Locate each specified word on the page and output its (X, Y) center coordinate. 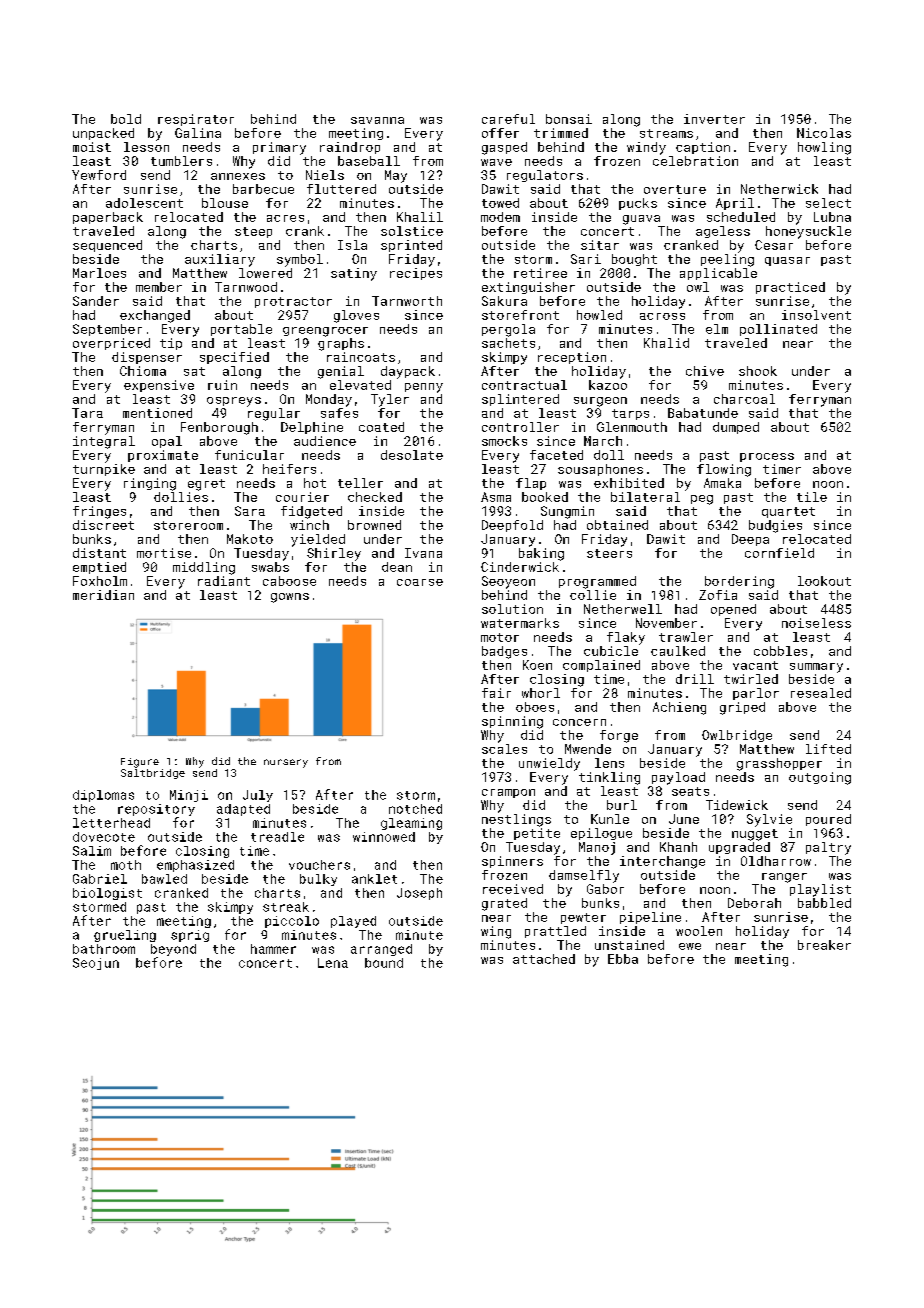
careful (508, 119)
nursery (286, 763)
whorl (541, 693)
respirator (196, 120)
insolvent (816, 315)
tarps (630, 414)
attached (544, 959)
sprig (190, 936)
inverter (714, 119)
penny (424, 388)
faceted (556, 455)
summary (816, 668)
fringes (99, 512)
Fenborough (219, 428)
